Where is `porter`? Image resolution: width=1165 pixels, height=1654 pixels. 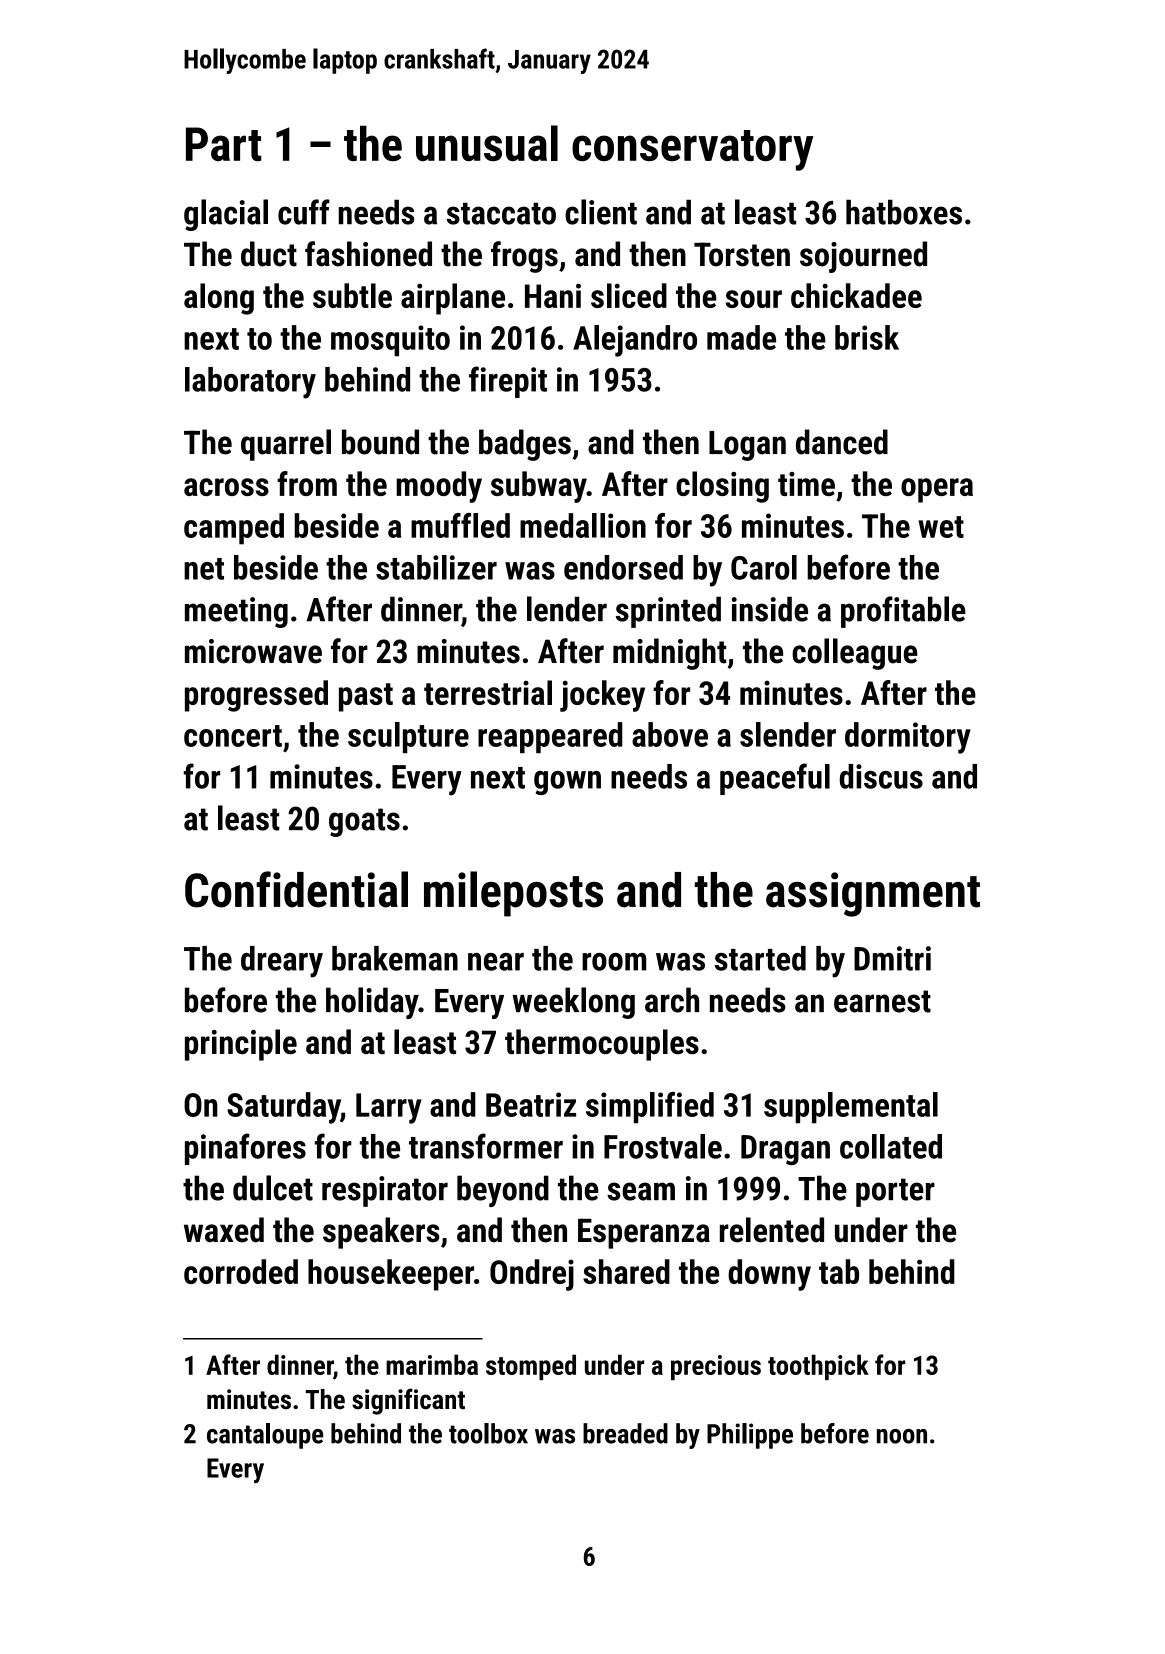
porter is located at coordinates (895, 1192).
